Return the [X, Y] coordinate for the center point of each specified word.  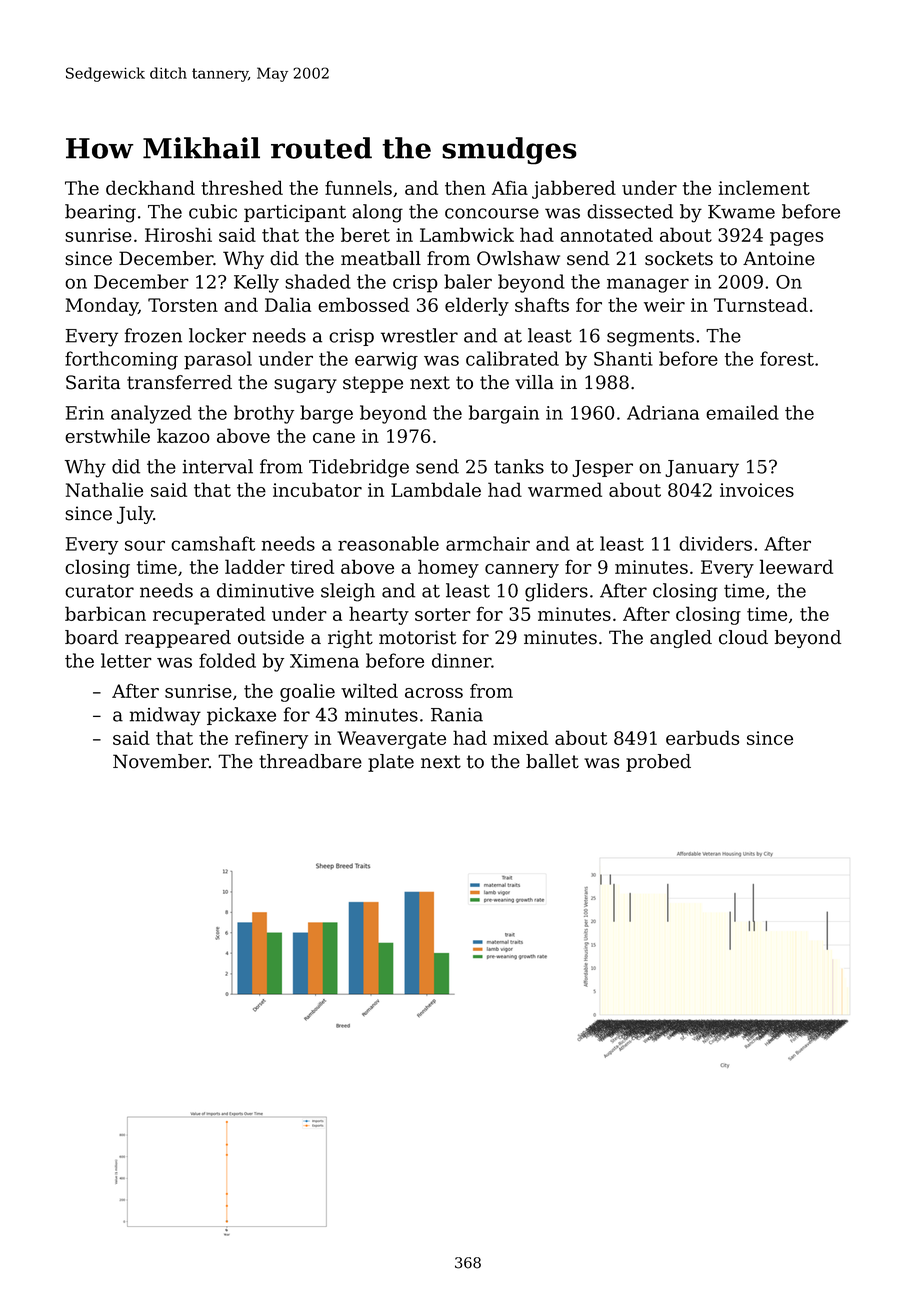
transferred [179, 382]
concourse [492, 213]
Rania [457, 715]
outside [271, 637]
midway [165, 716]
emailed [742, 412]
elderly [477, 306]
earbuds [702, 737]
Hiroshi [178, 234]
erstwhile [107, 435]
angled [681, 639]
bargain [504, 414]
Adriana [663, 412]
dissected [630, 211]
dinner [462, 660]
